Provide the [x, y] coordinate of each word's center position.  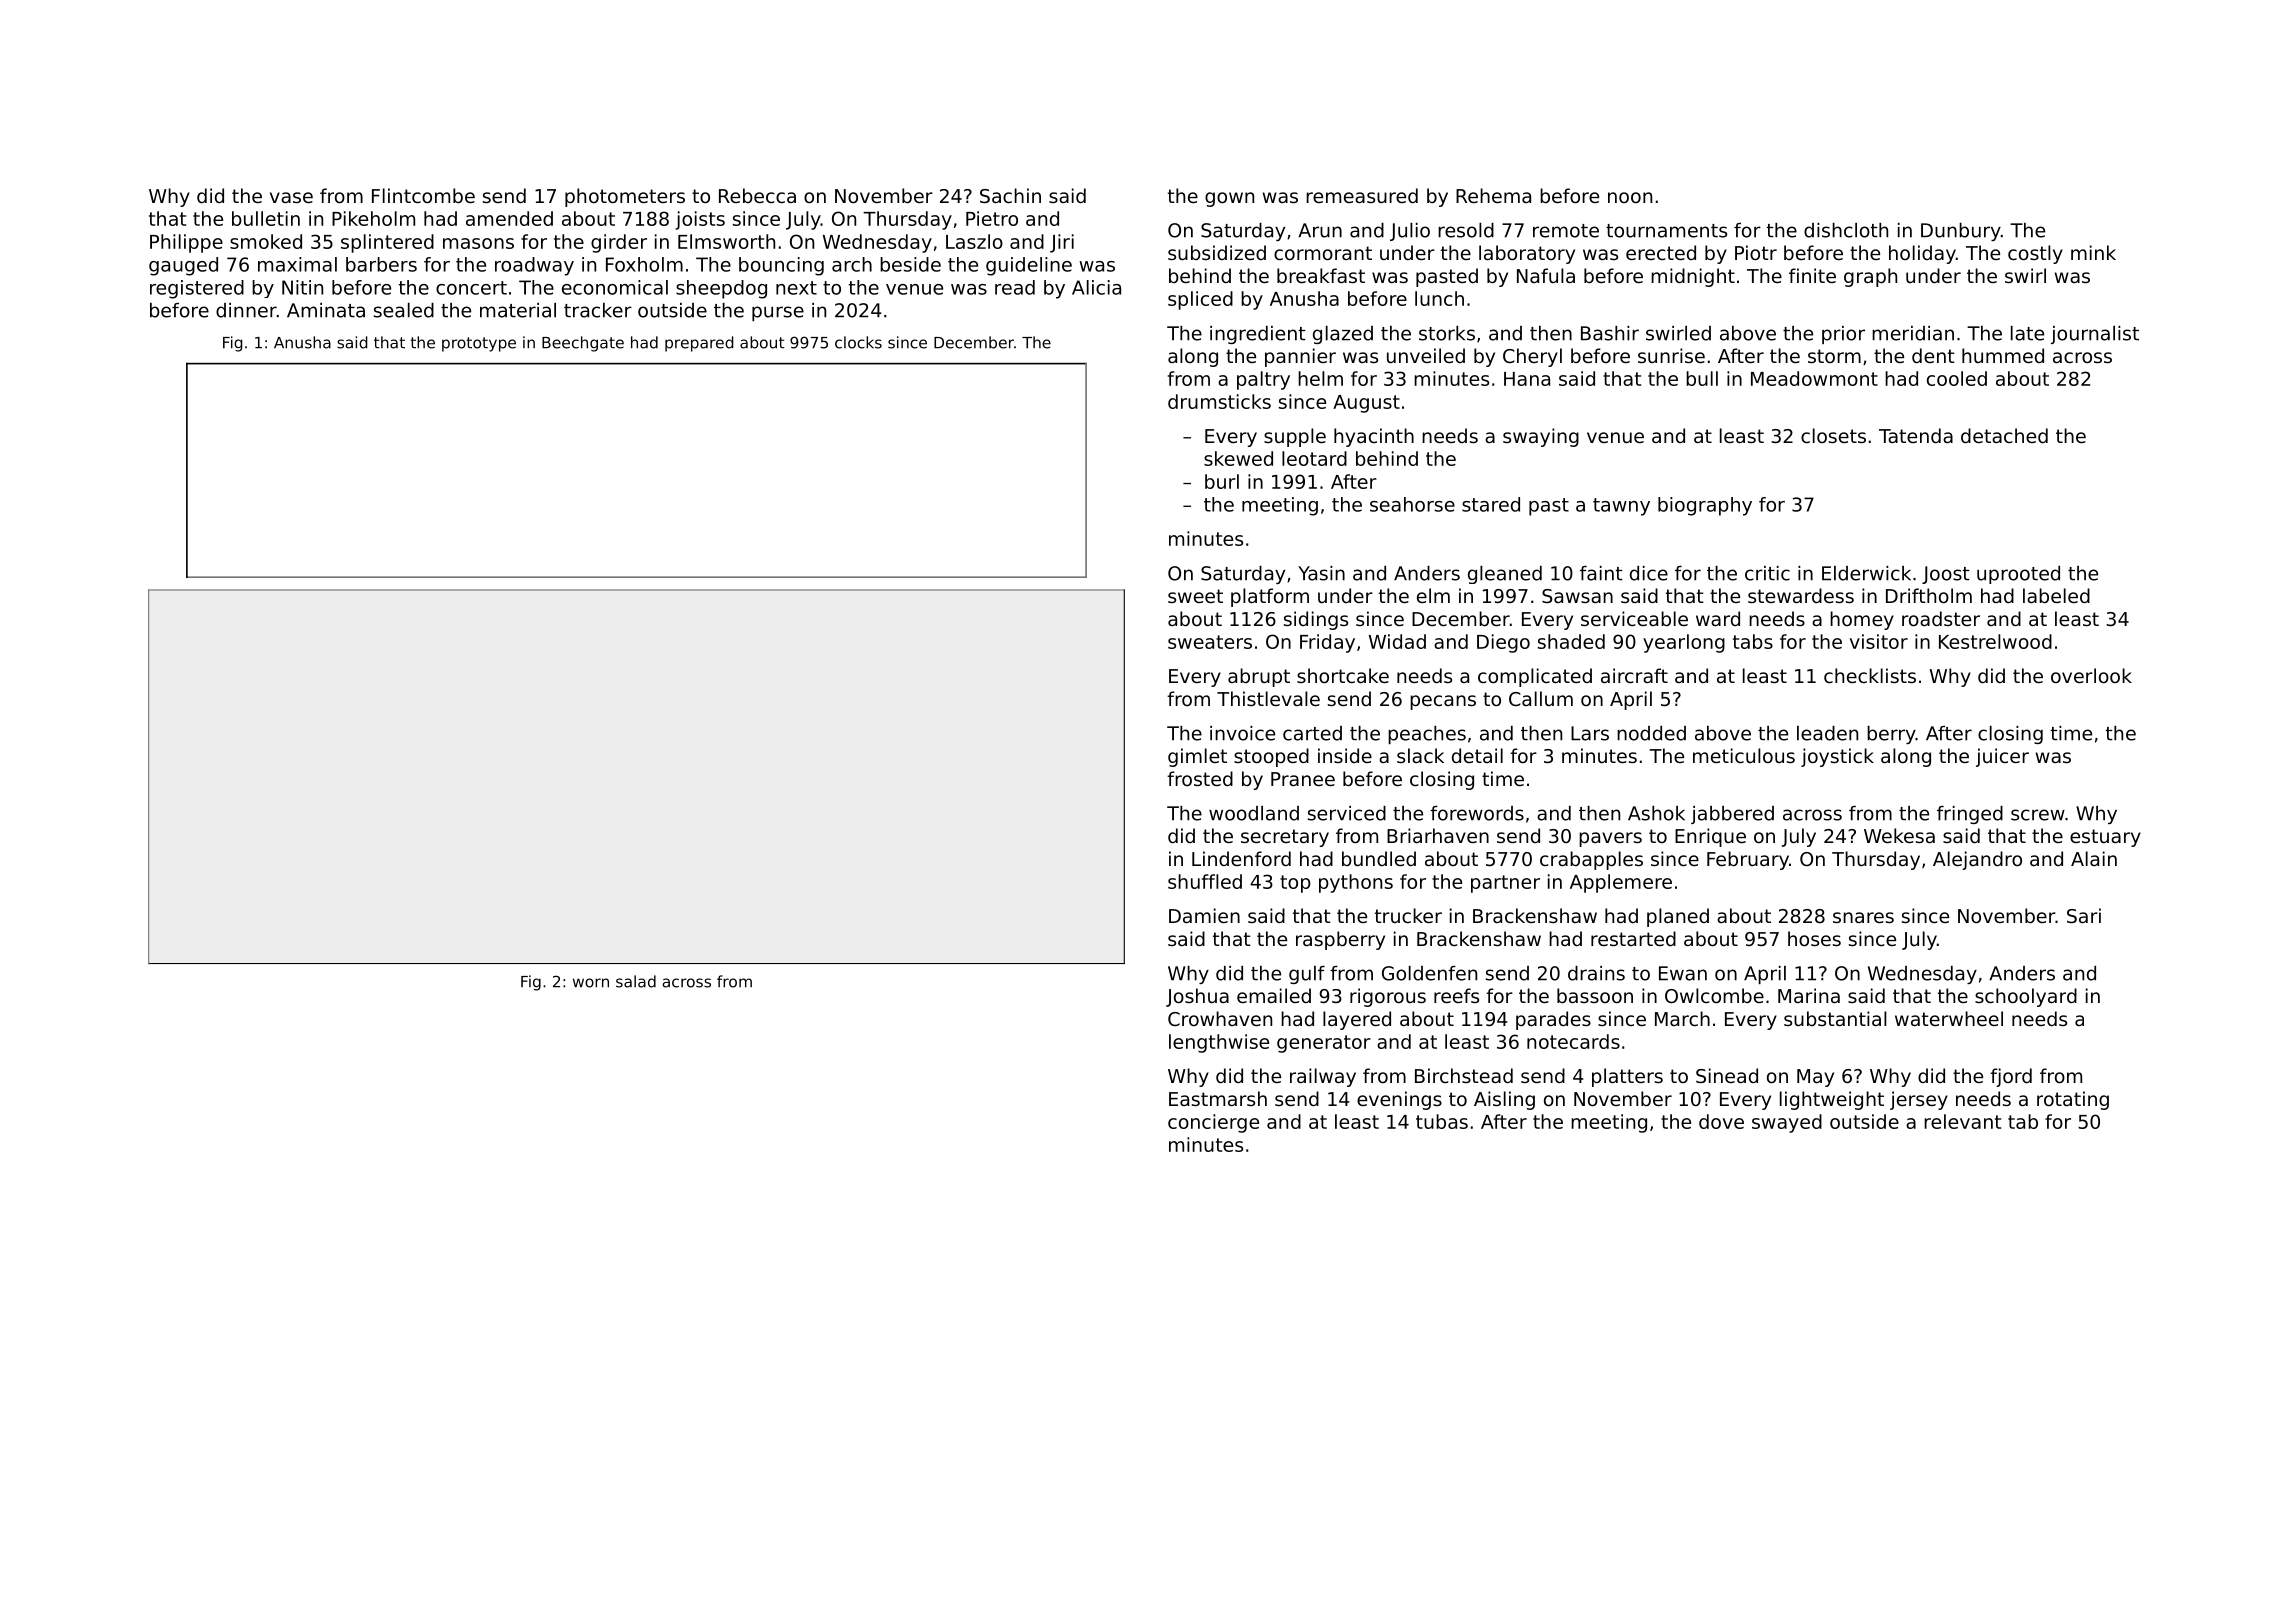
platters [1627, 1077]
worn [591, 983]
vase [291, 197]
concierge [1213, 1123]
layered [1357, 1020]
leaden [1827, 733]
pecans [1443, 702]
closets [1833, 435]
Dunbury [1961, 232]
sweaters [1210, 642]
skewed [1238, 458]
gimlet [1197, 757]
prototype [479, 344]
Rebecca [757, 195]
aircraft [1634, 675]
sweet [1195, 596]
